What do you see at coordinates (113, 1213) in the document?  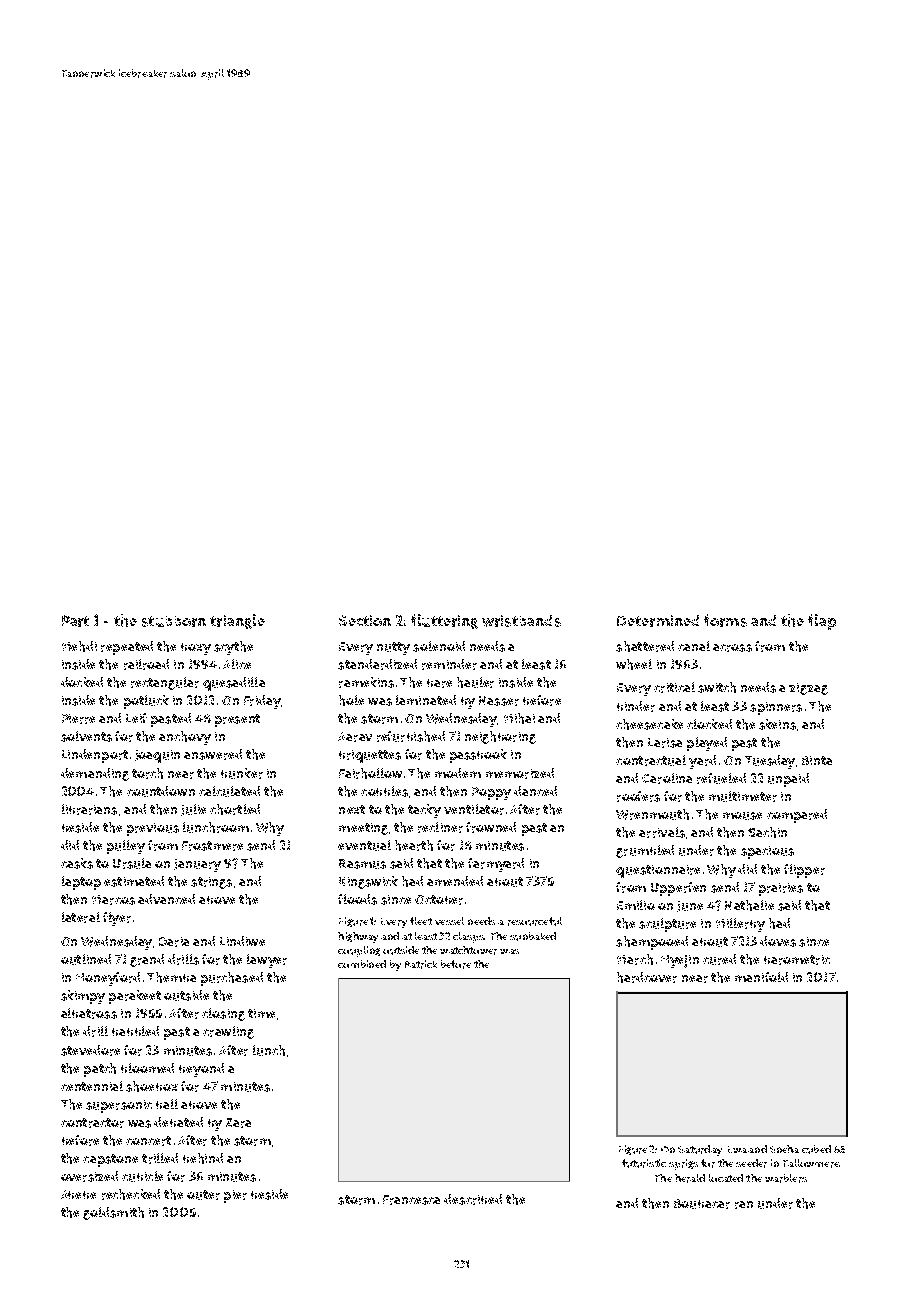 I see `goldsmith` at bounding box center [113, 1213].
